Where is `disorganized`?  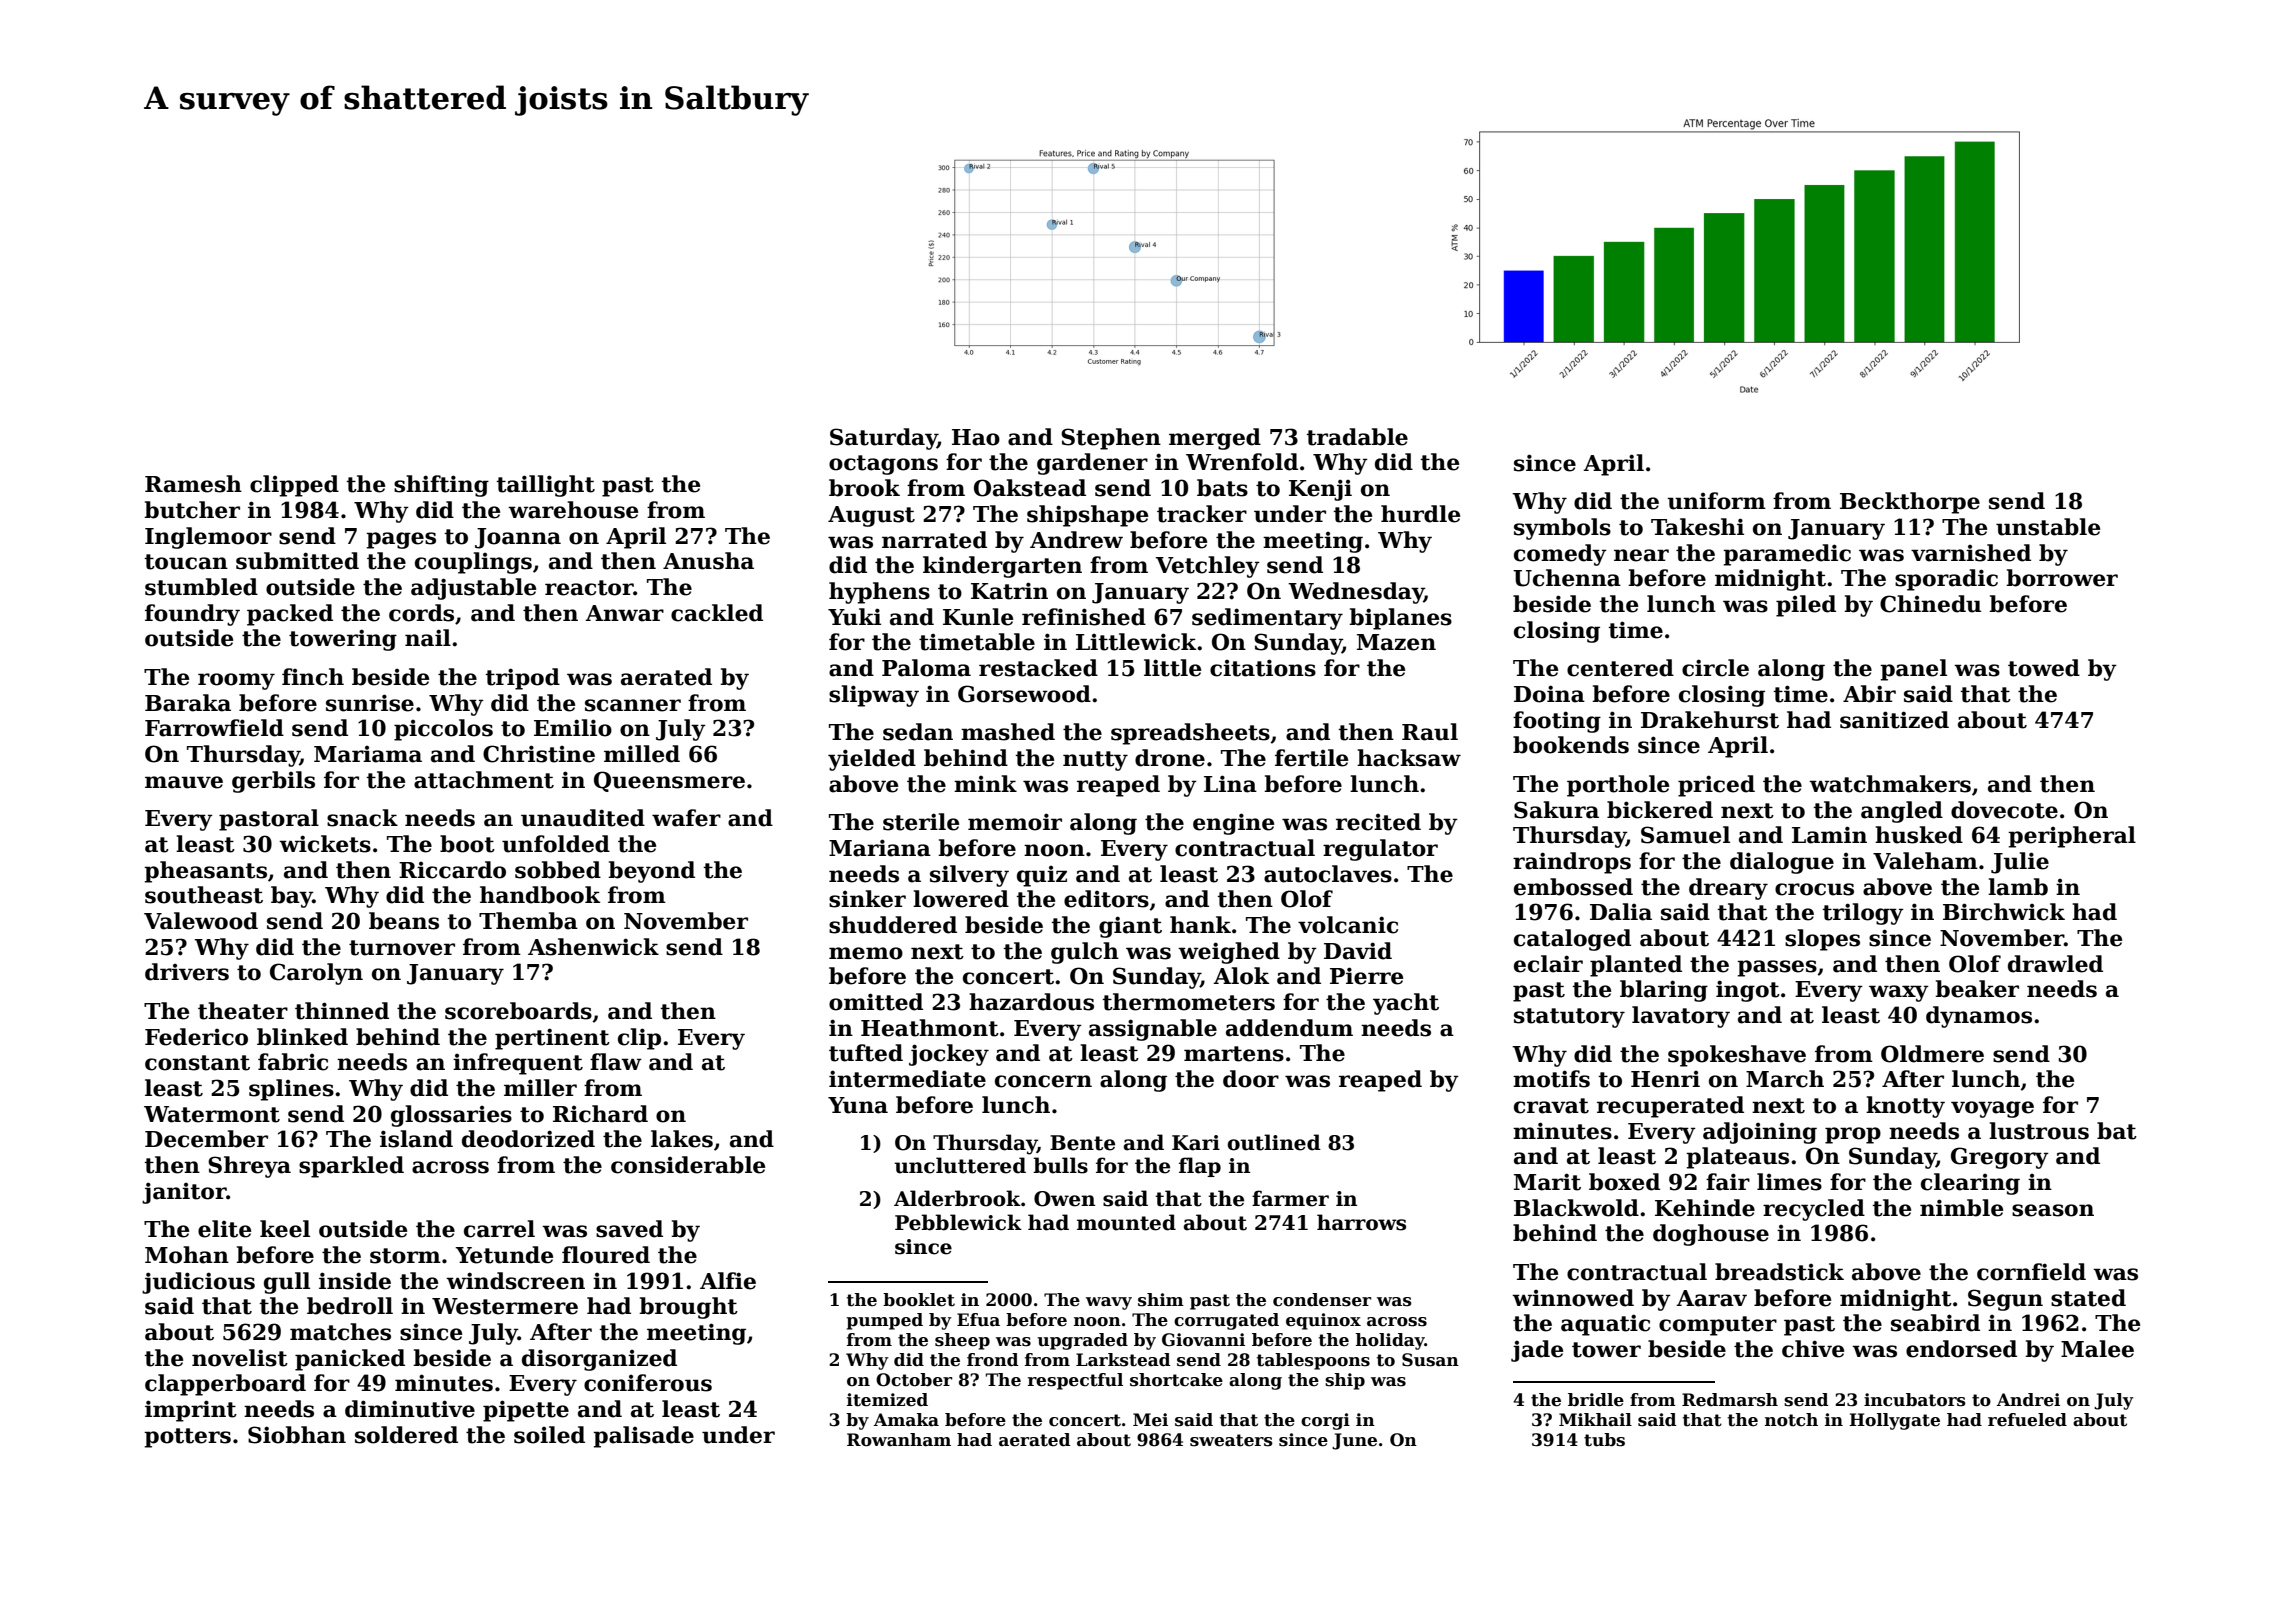
disorganized is located at coordinates (599, 1360).
